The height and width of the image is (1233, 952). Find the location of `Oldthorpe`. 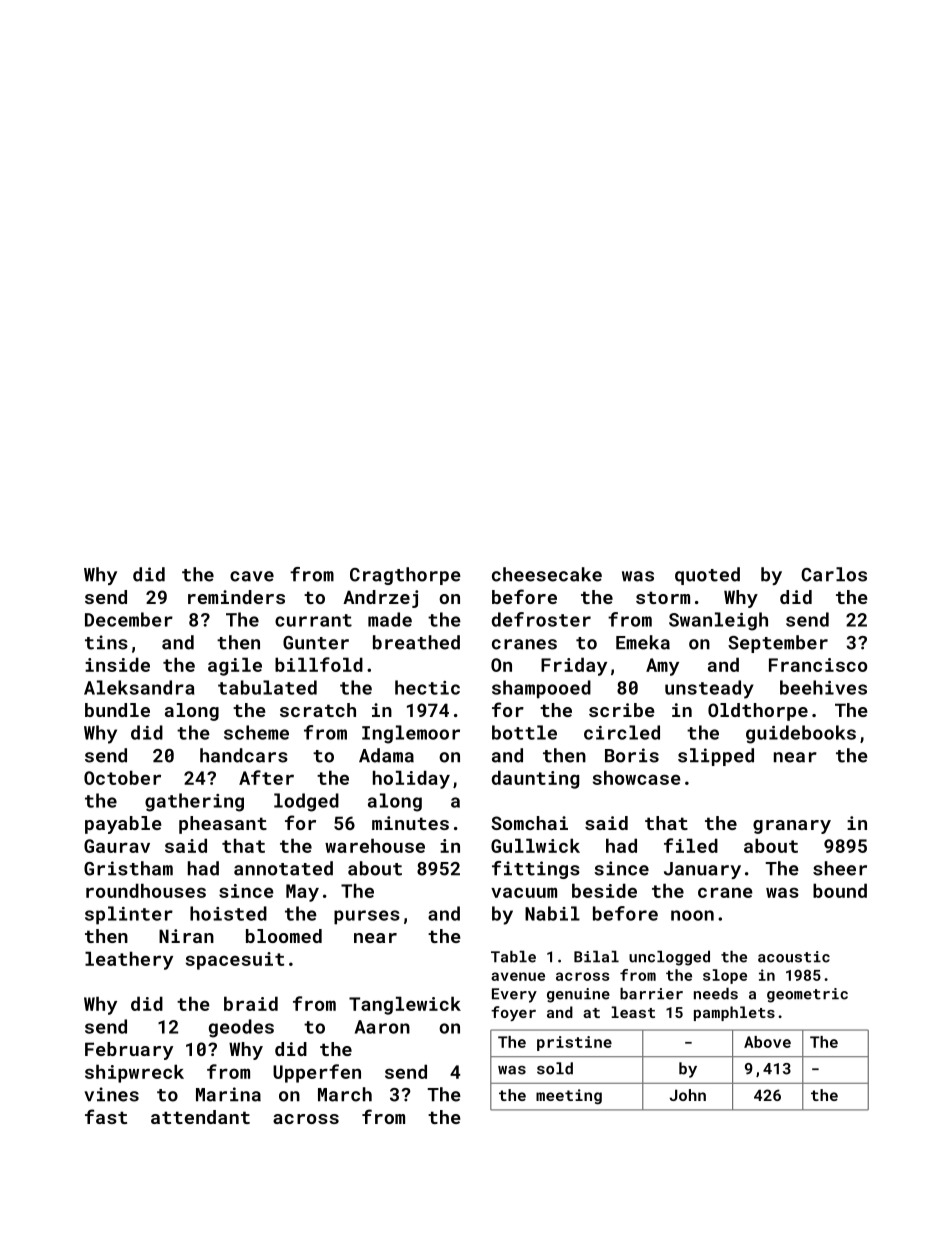

Oldthorpe is located at coordinates (758, 712).
